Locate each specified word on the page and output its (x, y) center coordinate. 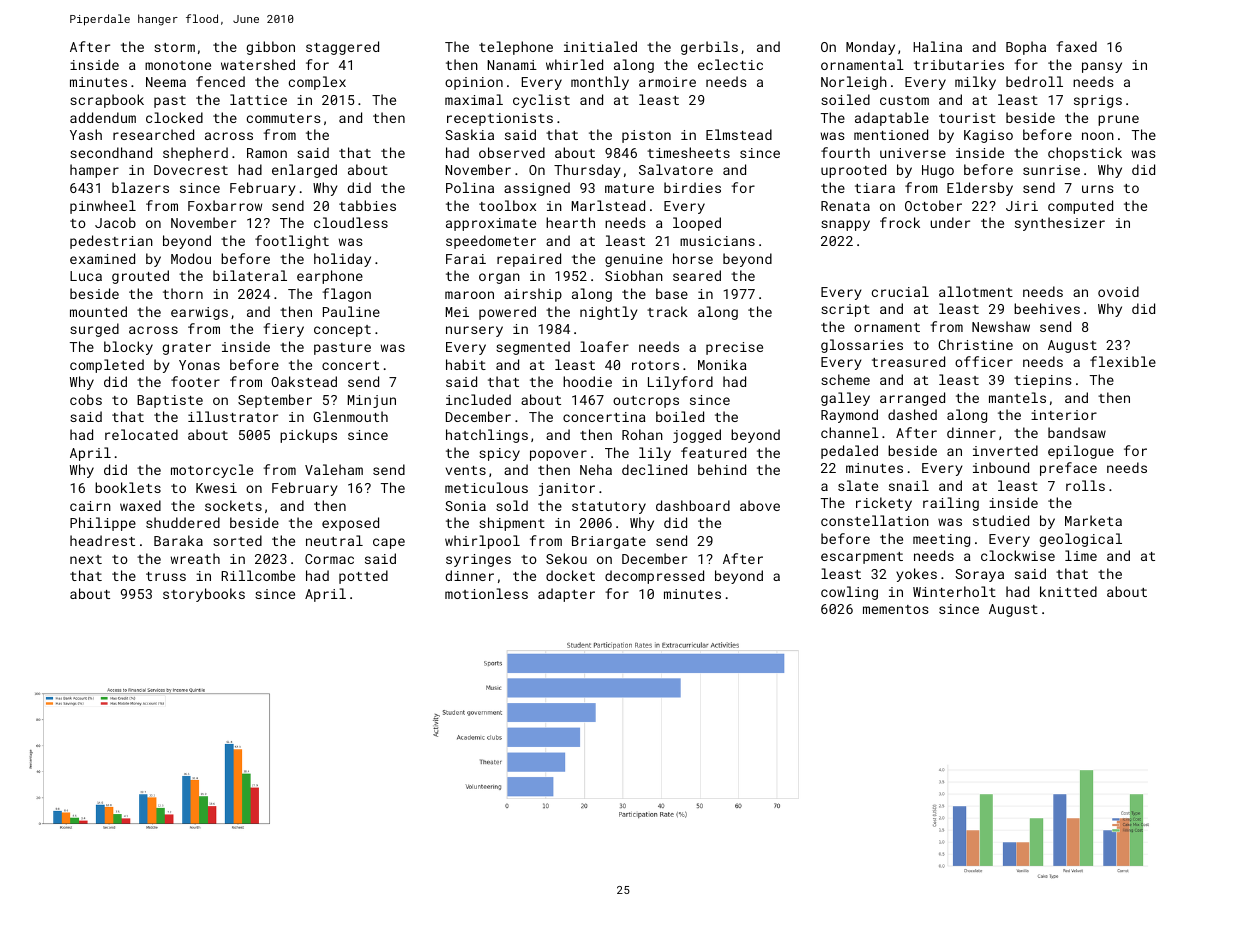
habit (466, 364)
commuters (284, 118)
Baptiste (170, 401)
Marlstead (608, 205)
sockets (233, 505)
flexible (1123, 361)
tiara (875, 188)
